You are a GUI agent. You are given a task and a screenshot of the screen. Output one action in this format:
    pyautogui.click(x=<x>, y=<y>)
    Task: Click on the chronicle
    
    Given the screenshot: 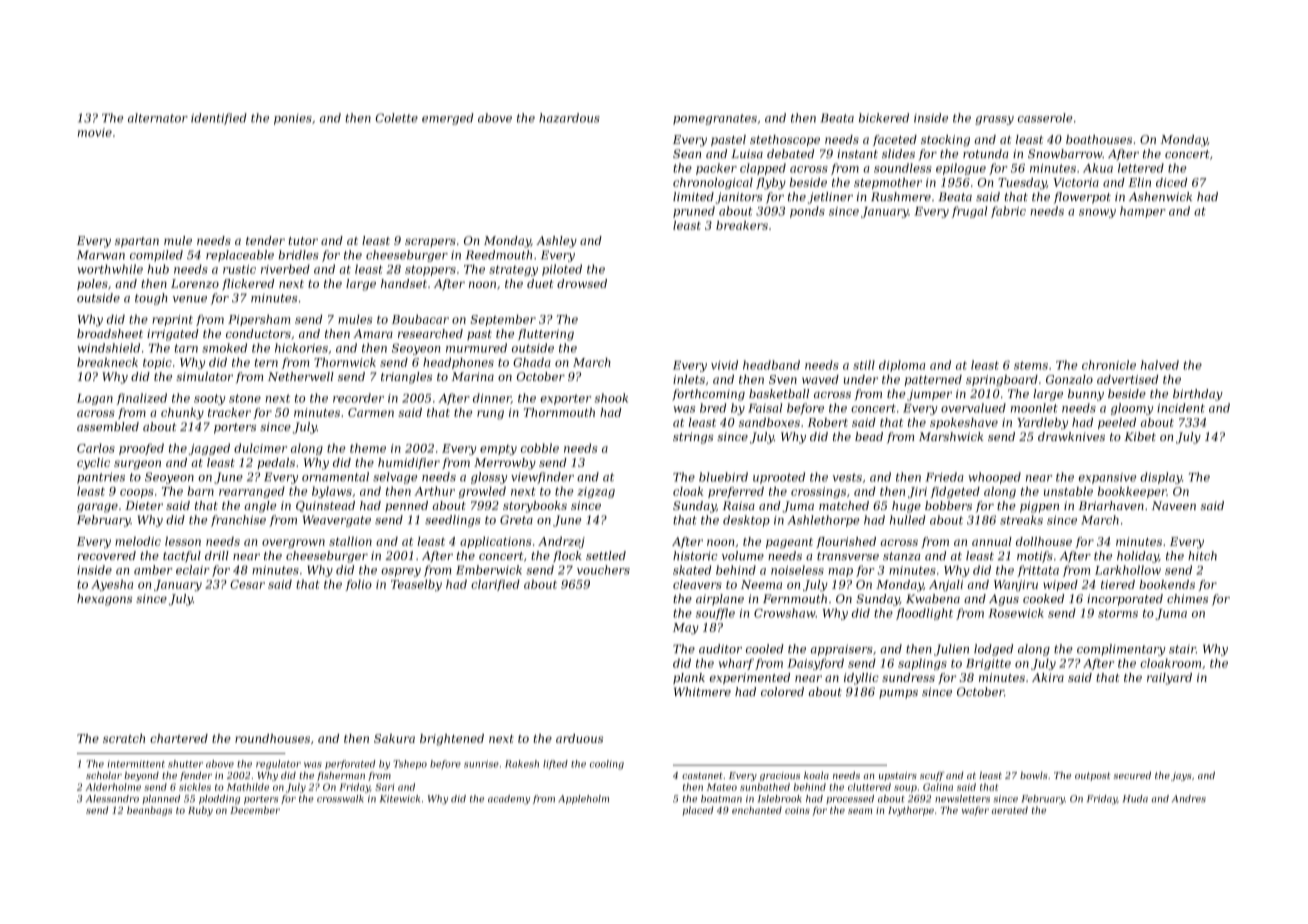 What is the action you would take?
    pyautogui.click(x=1109, y=365)
